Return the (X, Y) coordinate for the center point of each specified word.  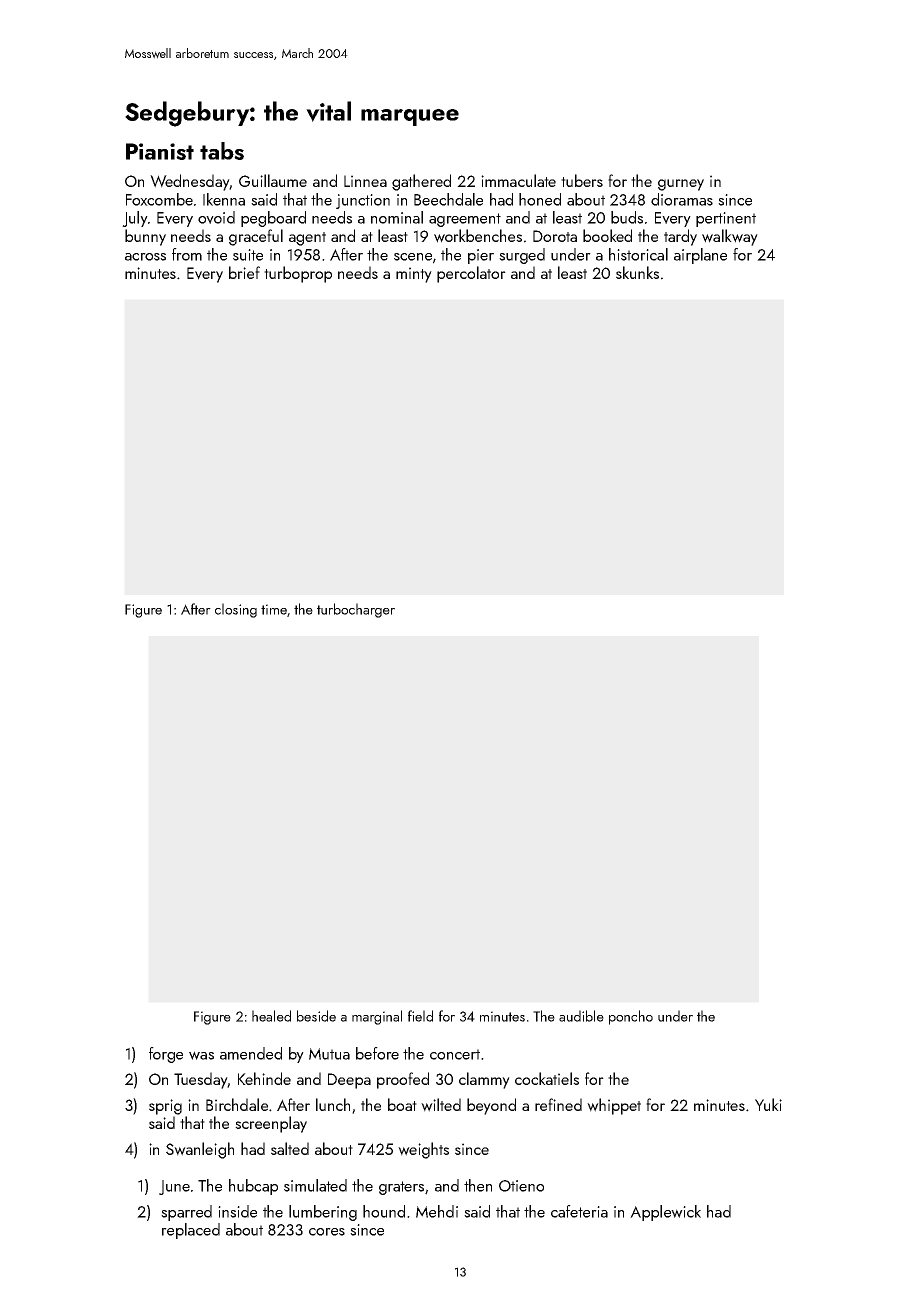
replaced (191, 1231)
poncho (631, 1017)
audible (581, 1016)
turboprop (298, 274)
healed (271, 1016)
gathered (421, 182)
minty (414, 275)
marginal (377, 1017)
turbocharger (356, 610)
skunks (637, 272)
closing (236, 610)
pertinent (726, 219)
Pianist (160, 151)
